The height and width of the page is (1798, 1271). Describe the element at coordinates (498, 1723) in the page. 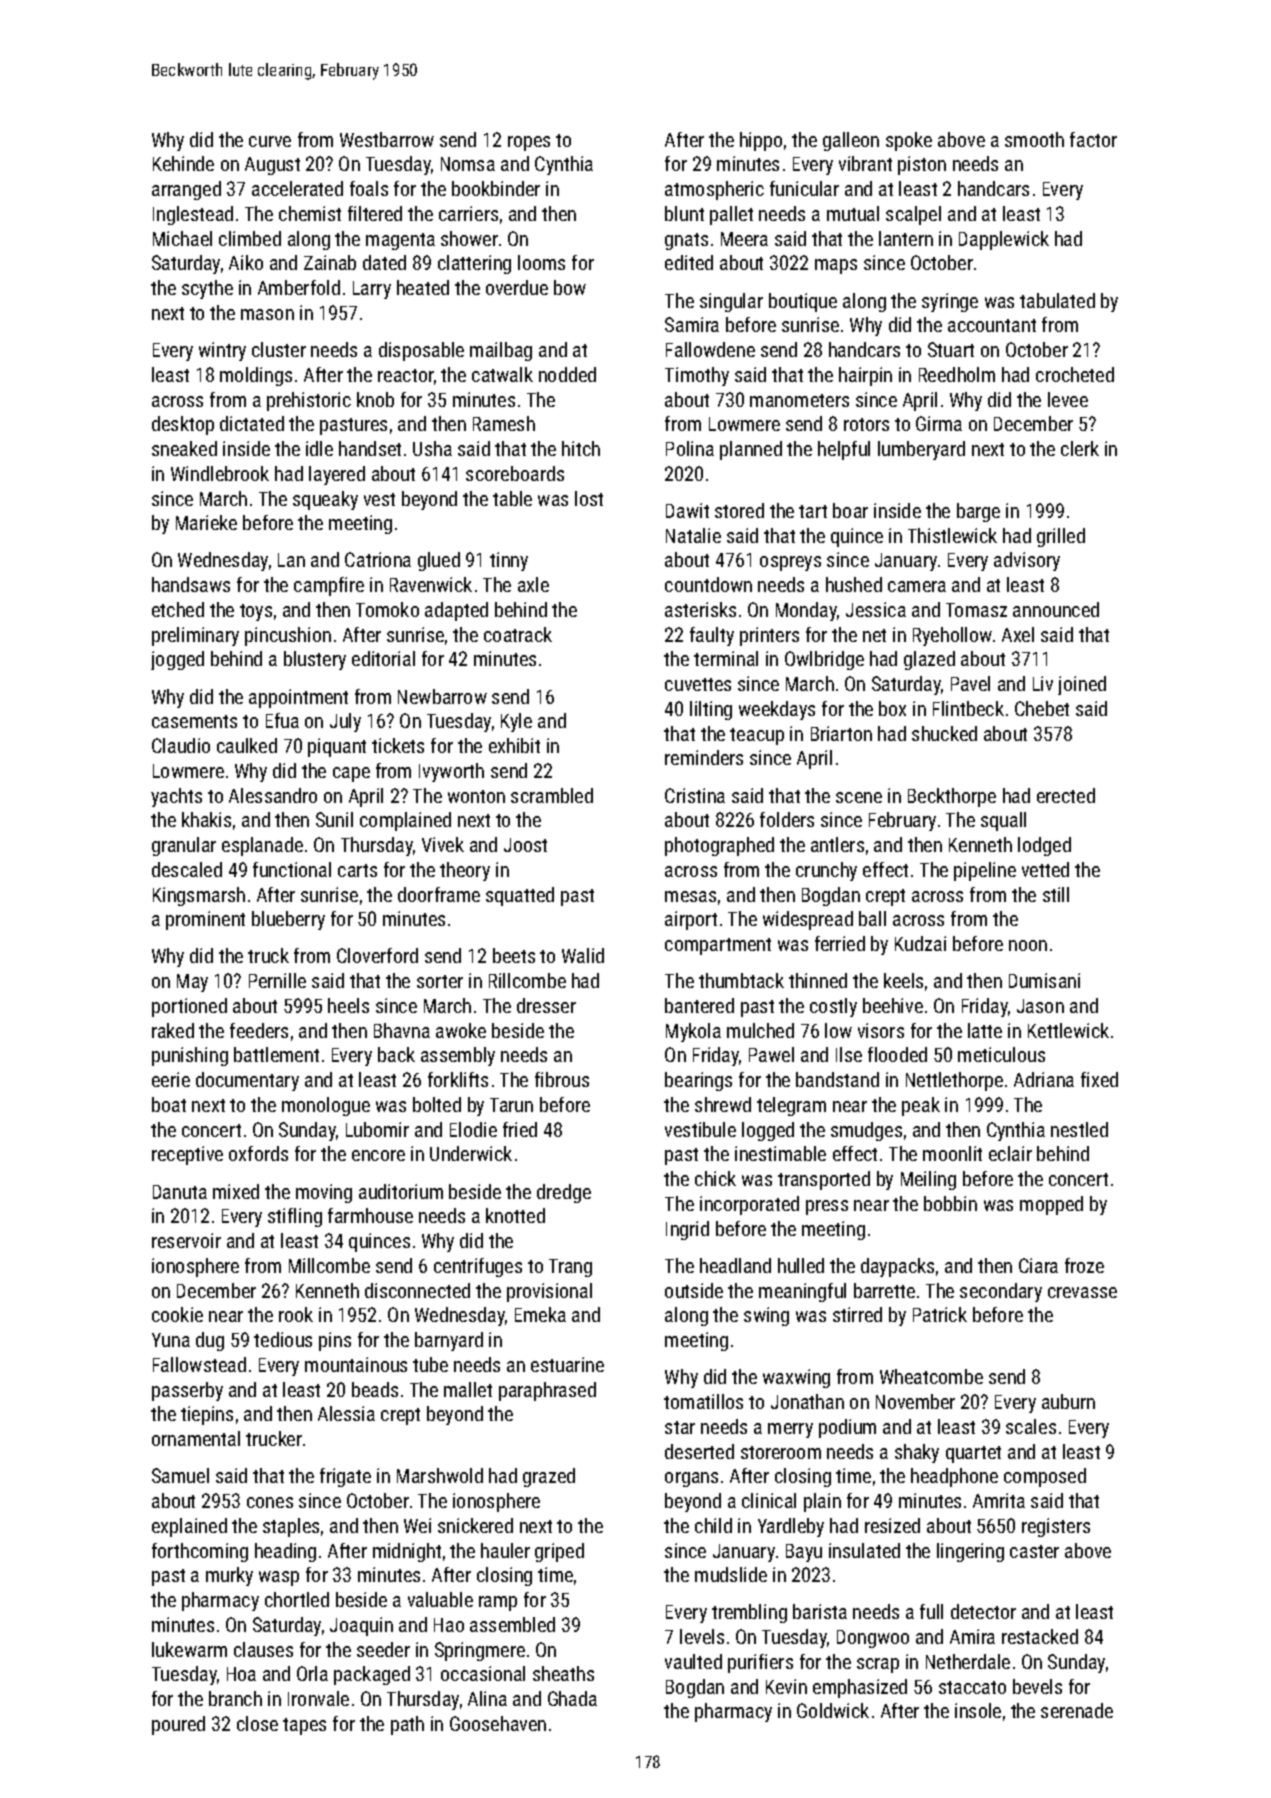

I see `Goosehaven` at that location.
